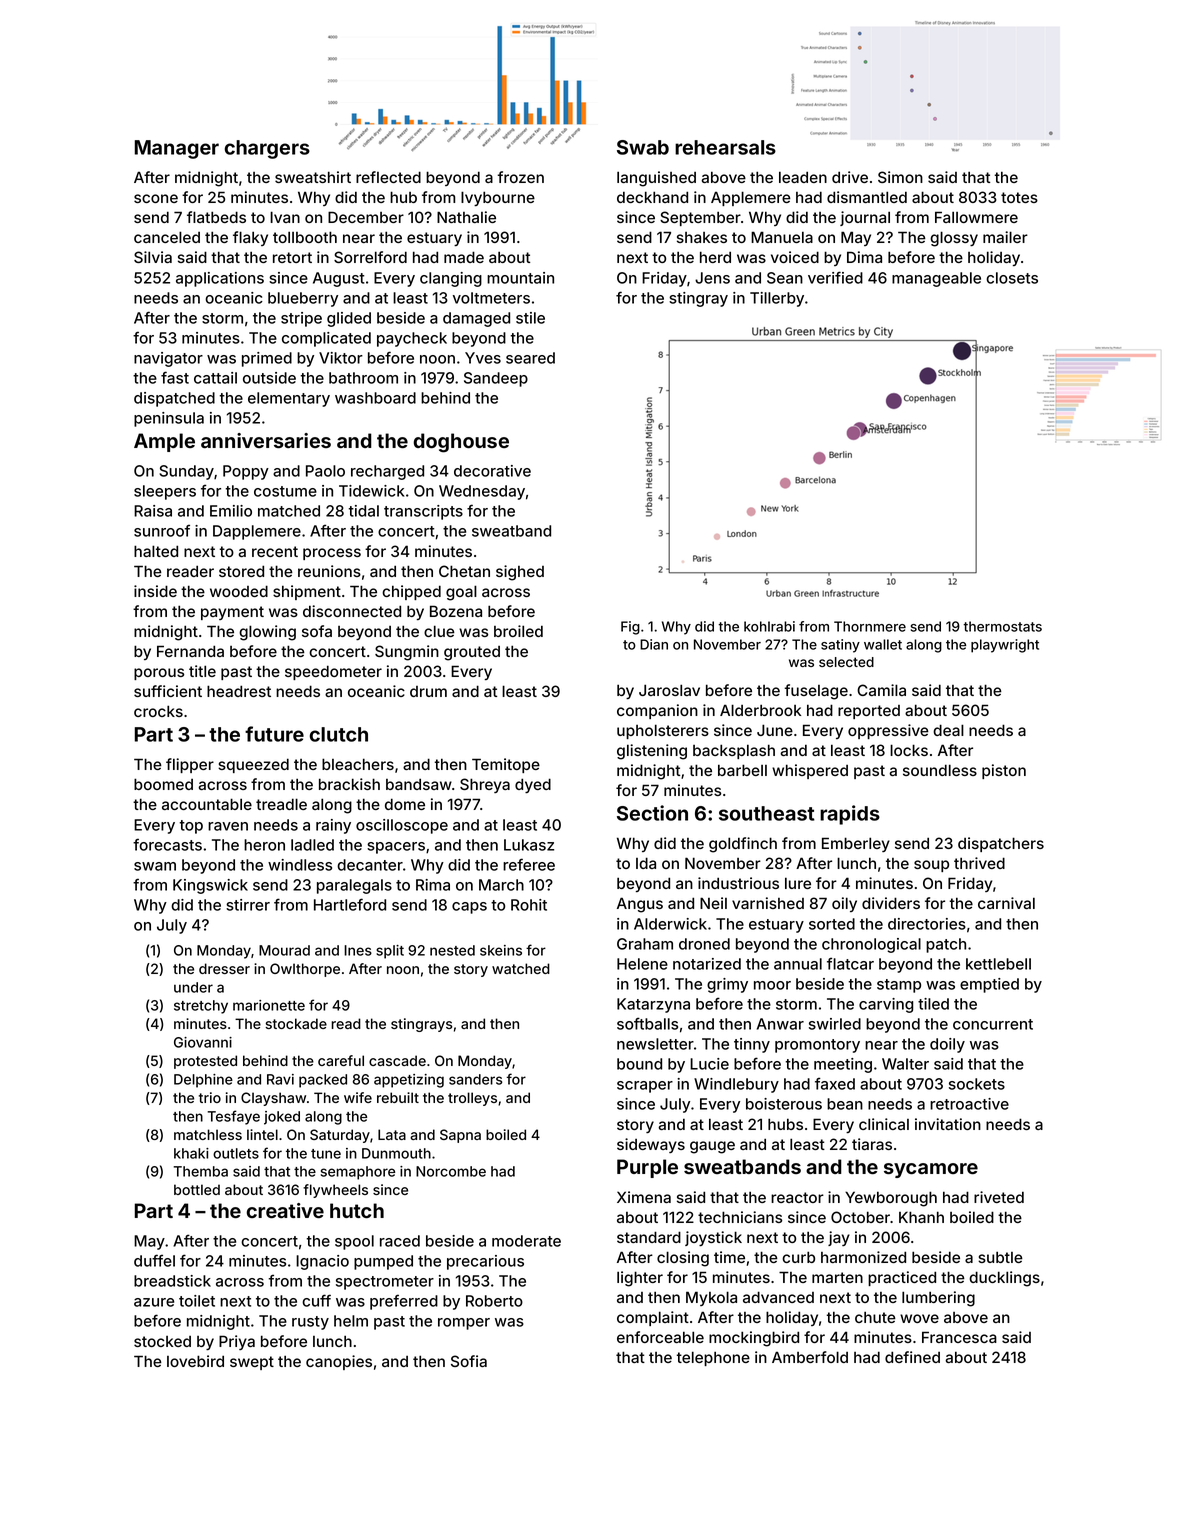 Image resolution: width=1180 pixels, height=1527 pixels. What do you see at coordinates (177, 149) in the screenshot?
I see `Manager` at bounding box center [177, 149].
